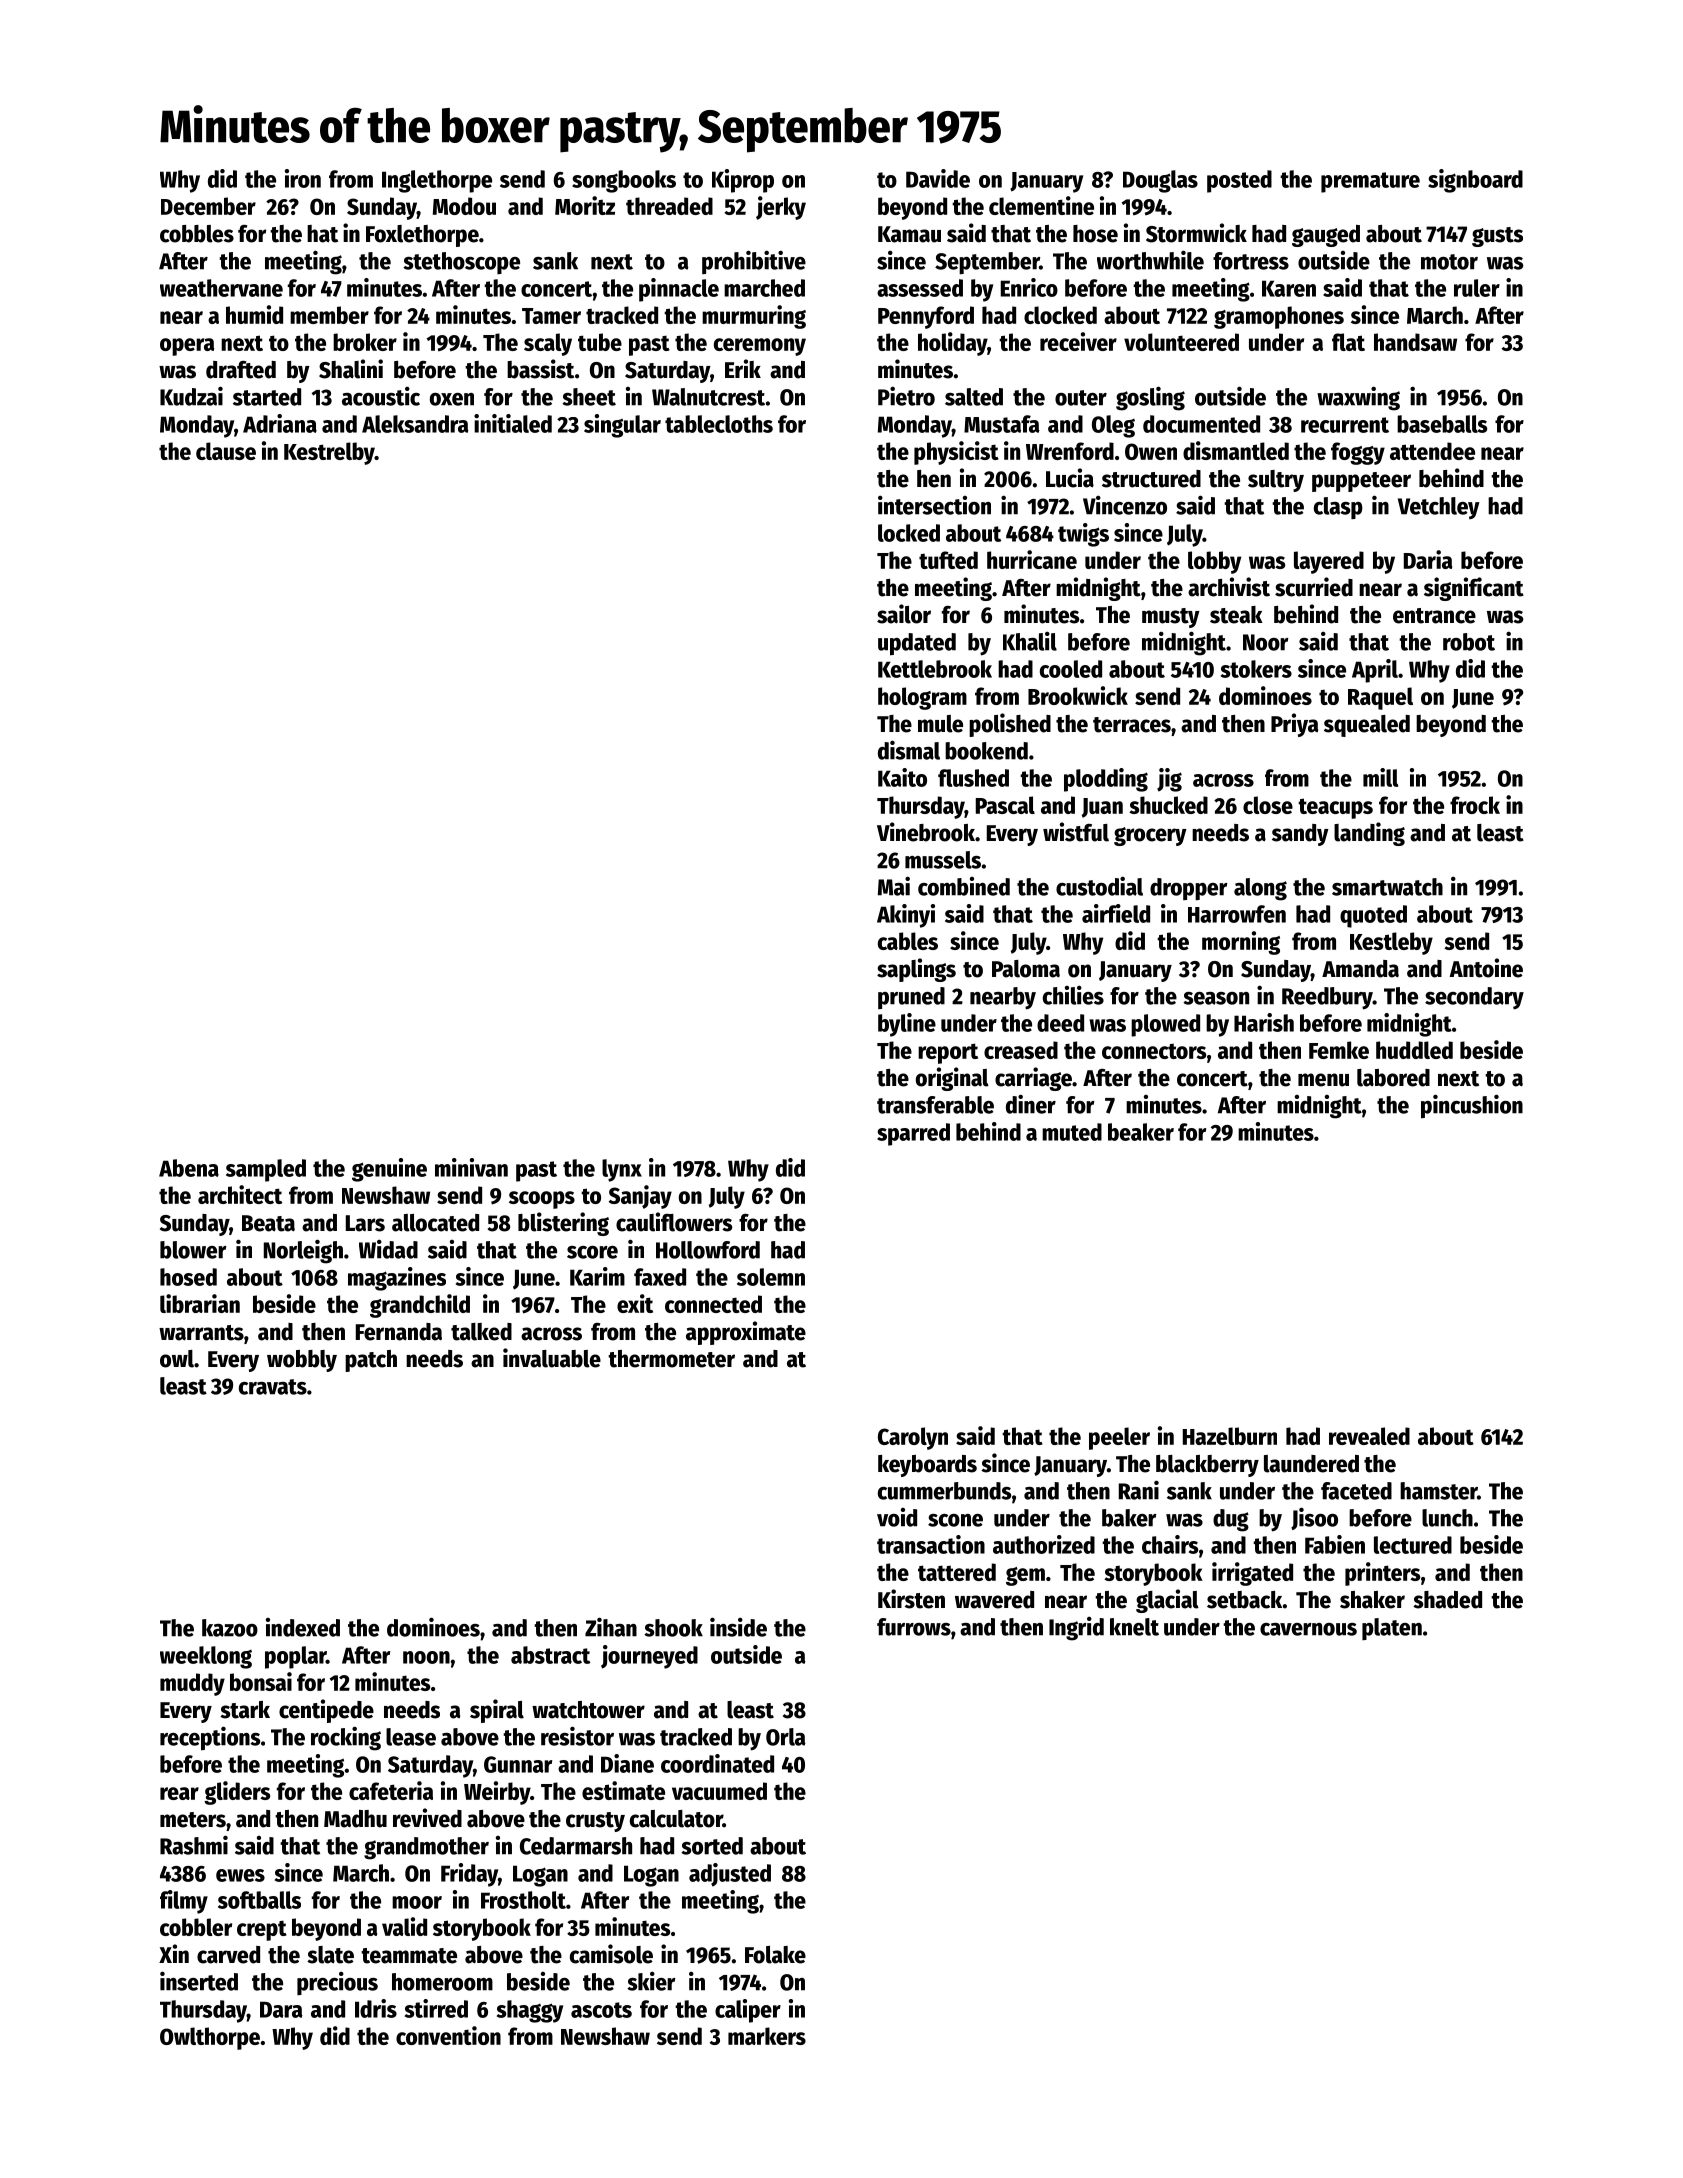 This image has height=2178, width=1683. What do you see at coordinates (452, 399) in the image?
I see `oxen` at bounding box center [452, 399].
